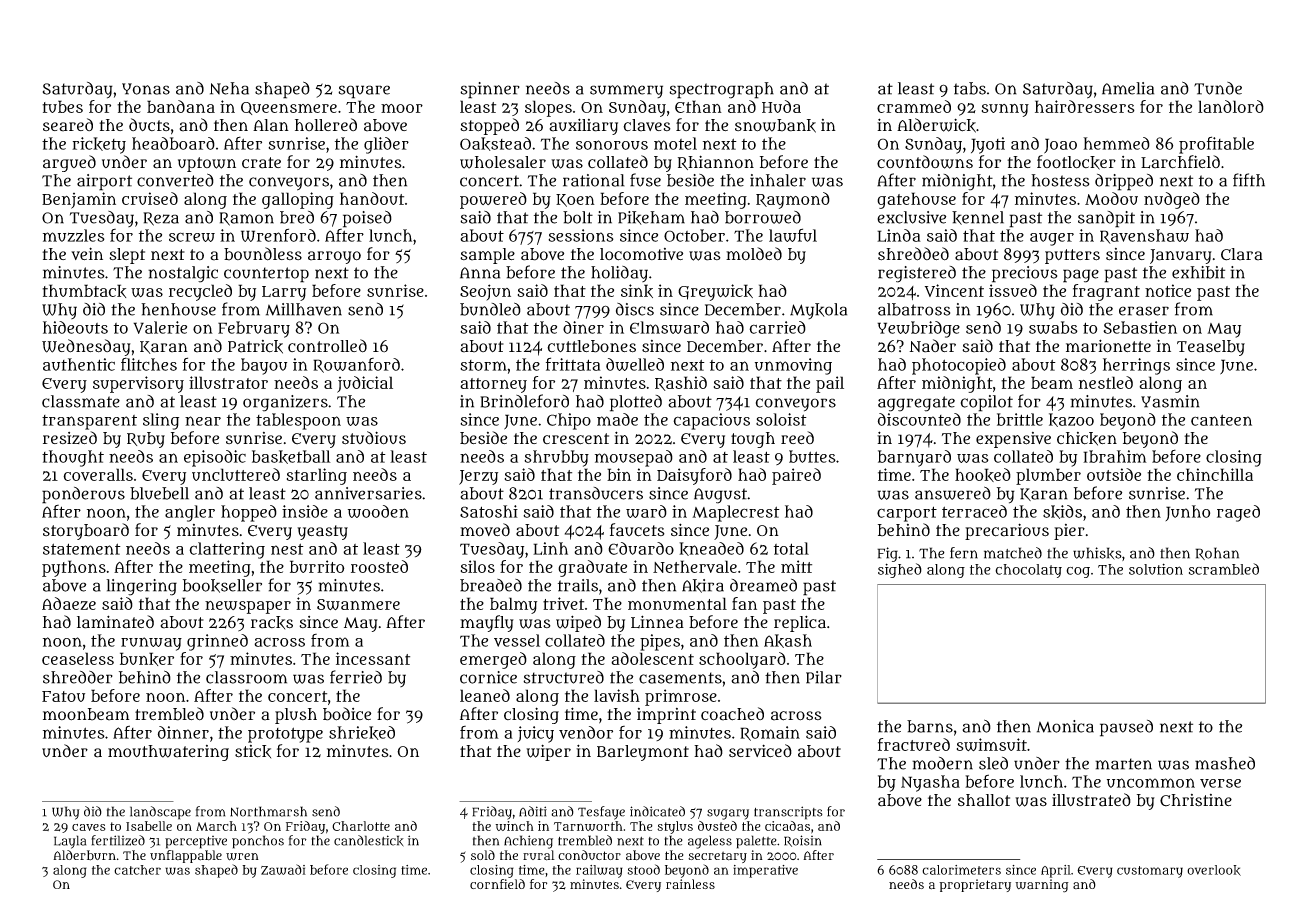 The width and height of the screenshot is (1308, 924). I want to click on Monica, so click(1065, 726).
